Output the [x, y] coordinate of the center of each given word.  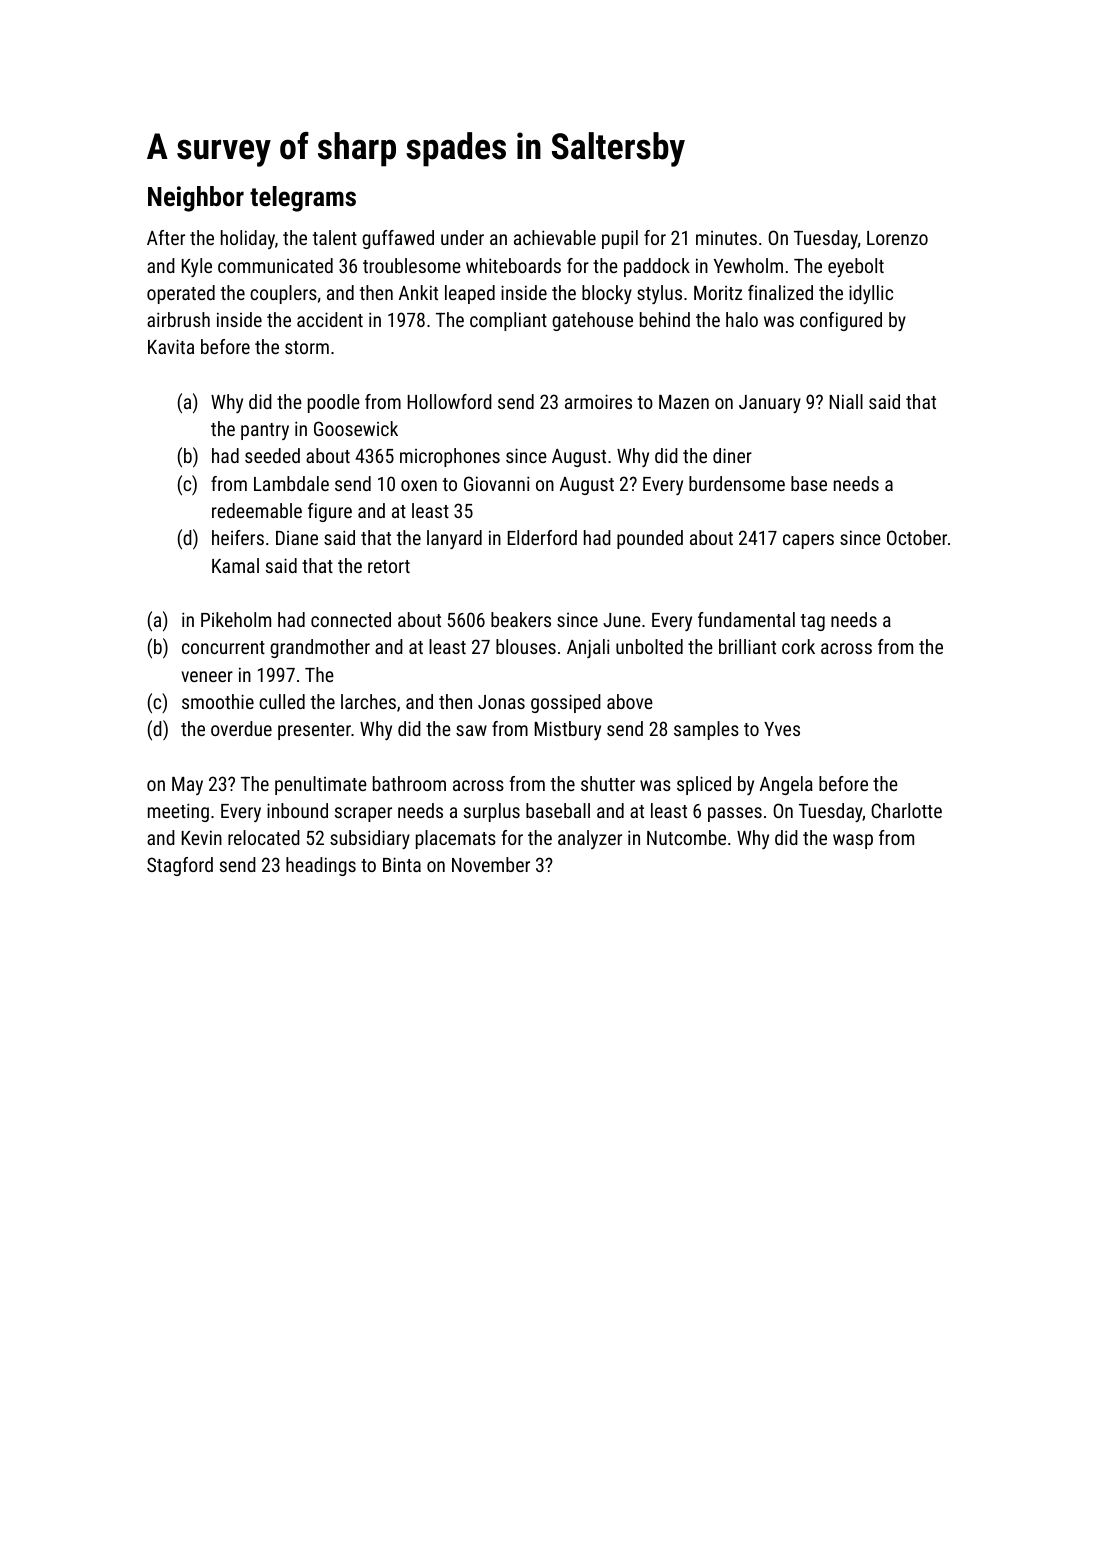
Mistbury [568, 730]
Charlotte [906, 810]
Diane [297, 538]
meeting [178, 812]
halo [742, 319]
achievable [555, 237]
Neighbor [196, 199]
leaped [470, 294]
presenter [314, 731]
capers [808, 541]
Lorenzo [897, 238]
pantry [265, 431]
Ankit [418, 292]
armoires [598, 401]
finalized [780, 292]
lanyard [454, 539]
